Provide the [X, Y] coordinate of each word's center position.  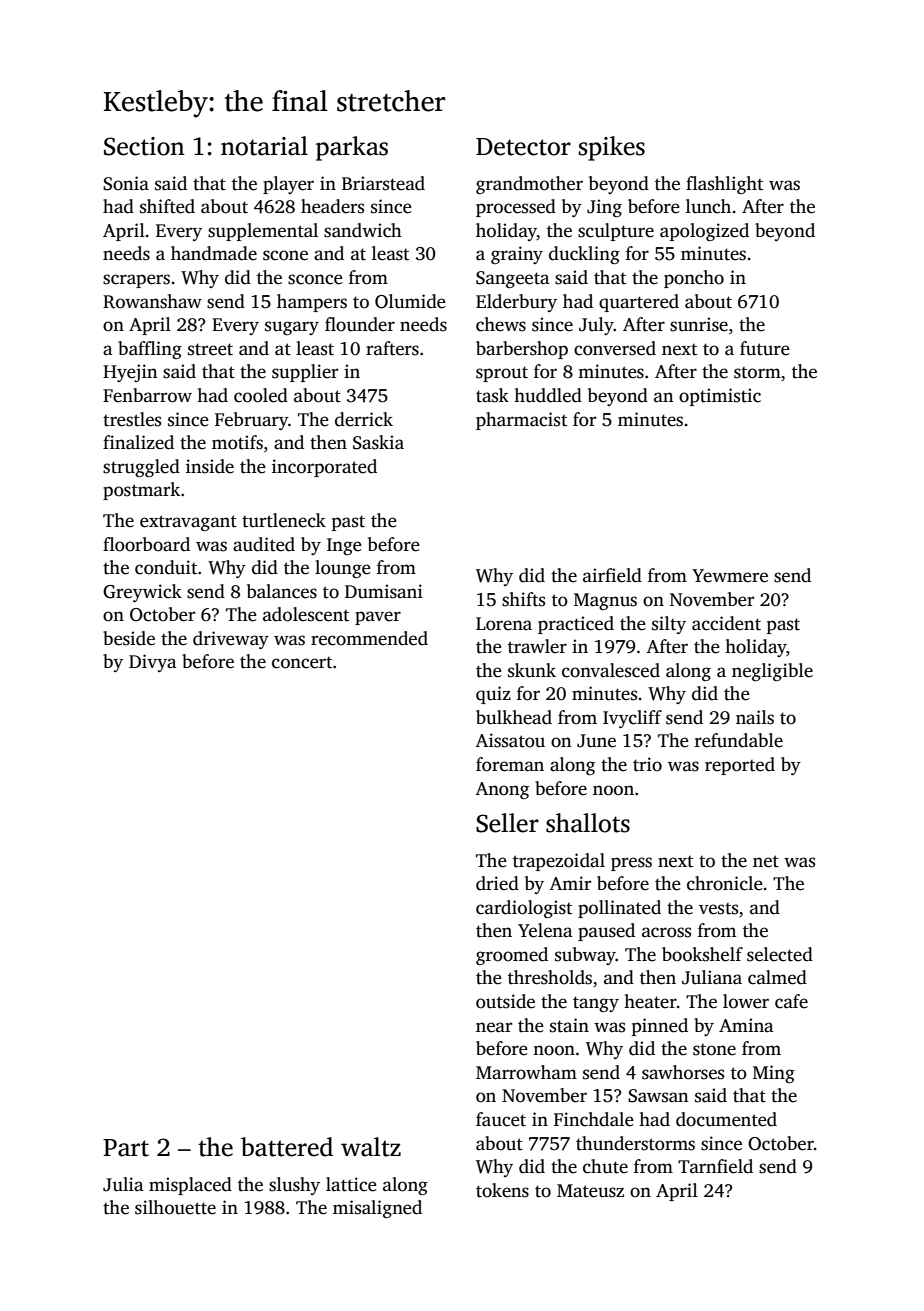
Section [144, 146]
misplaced [190, 1186]
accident [726, 623]
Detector [523, 147]
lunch [708, 206]
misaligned [377, 1209]
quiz [493, 695]
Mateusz [590, 1191]
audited [264, 544]
